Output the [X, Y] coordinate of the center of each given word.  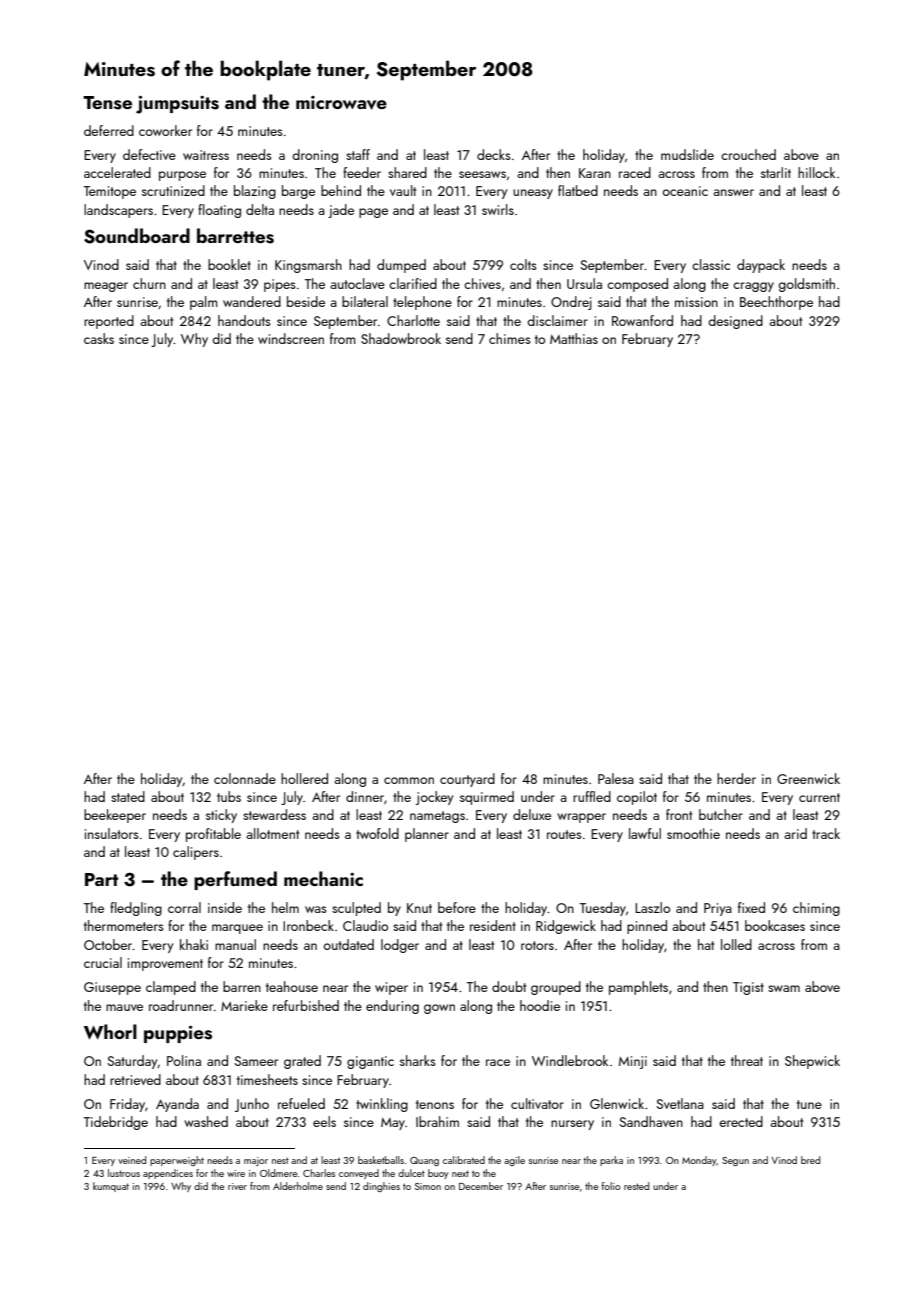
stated [128, 796]
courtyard [467, 780]
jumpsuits [177, 105]
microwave [341, 103]
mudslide [687, 154]
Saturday [132, 1062]
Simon [428, 1186]
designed [735, 322]
